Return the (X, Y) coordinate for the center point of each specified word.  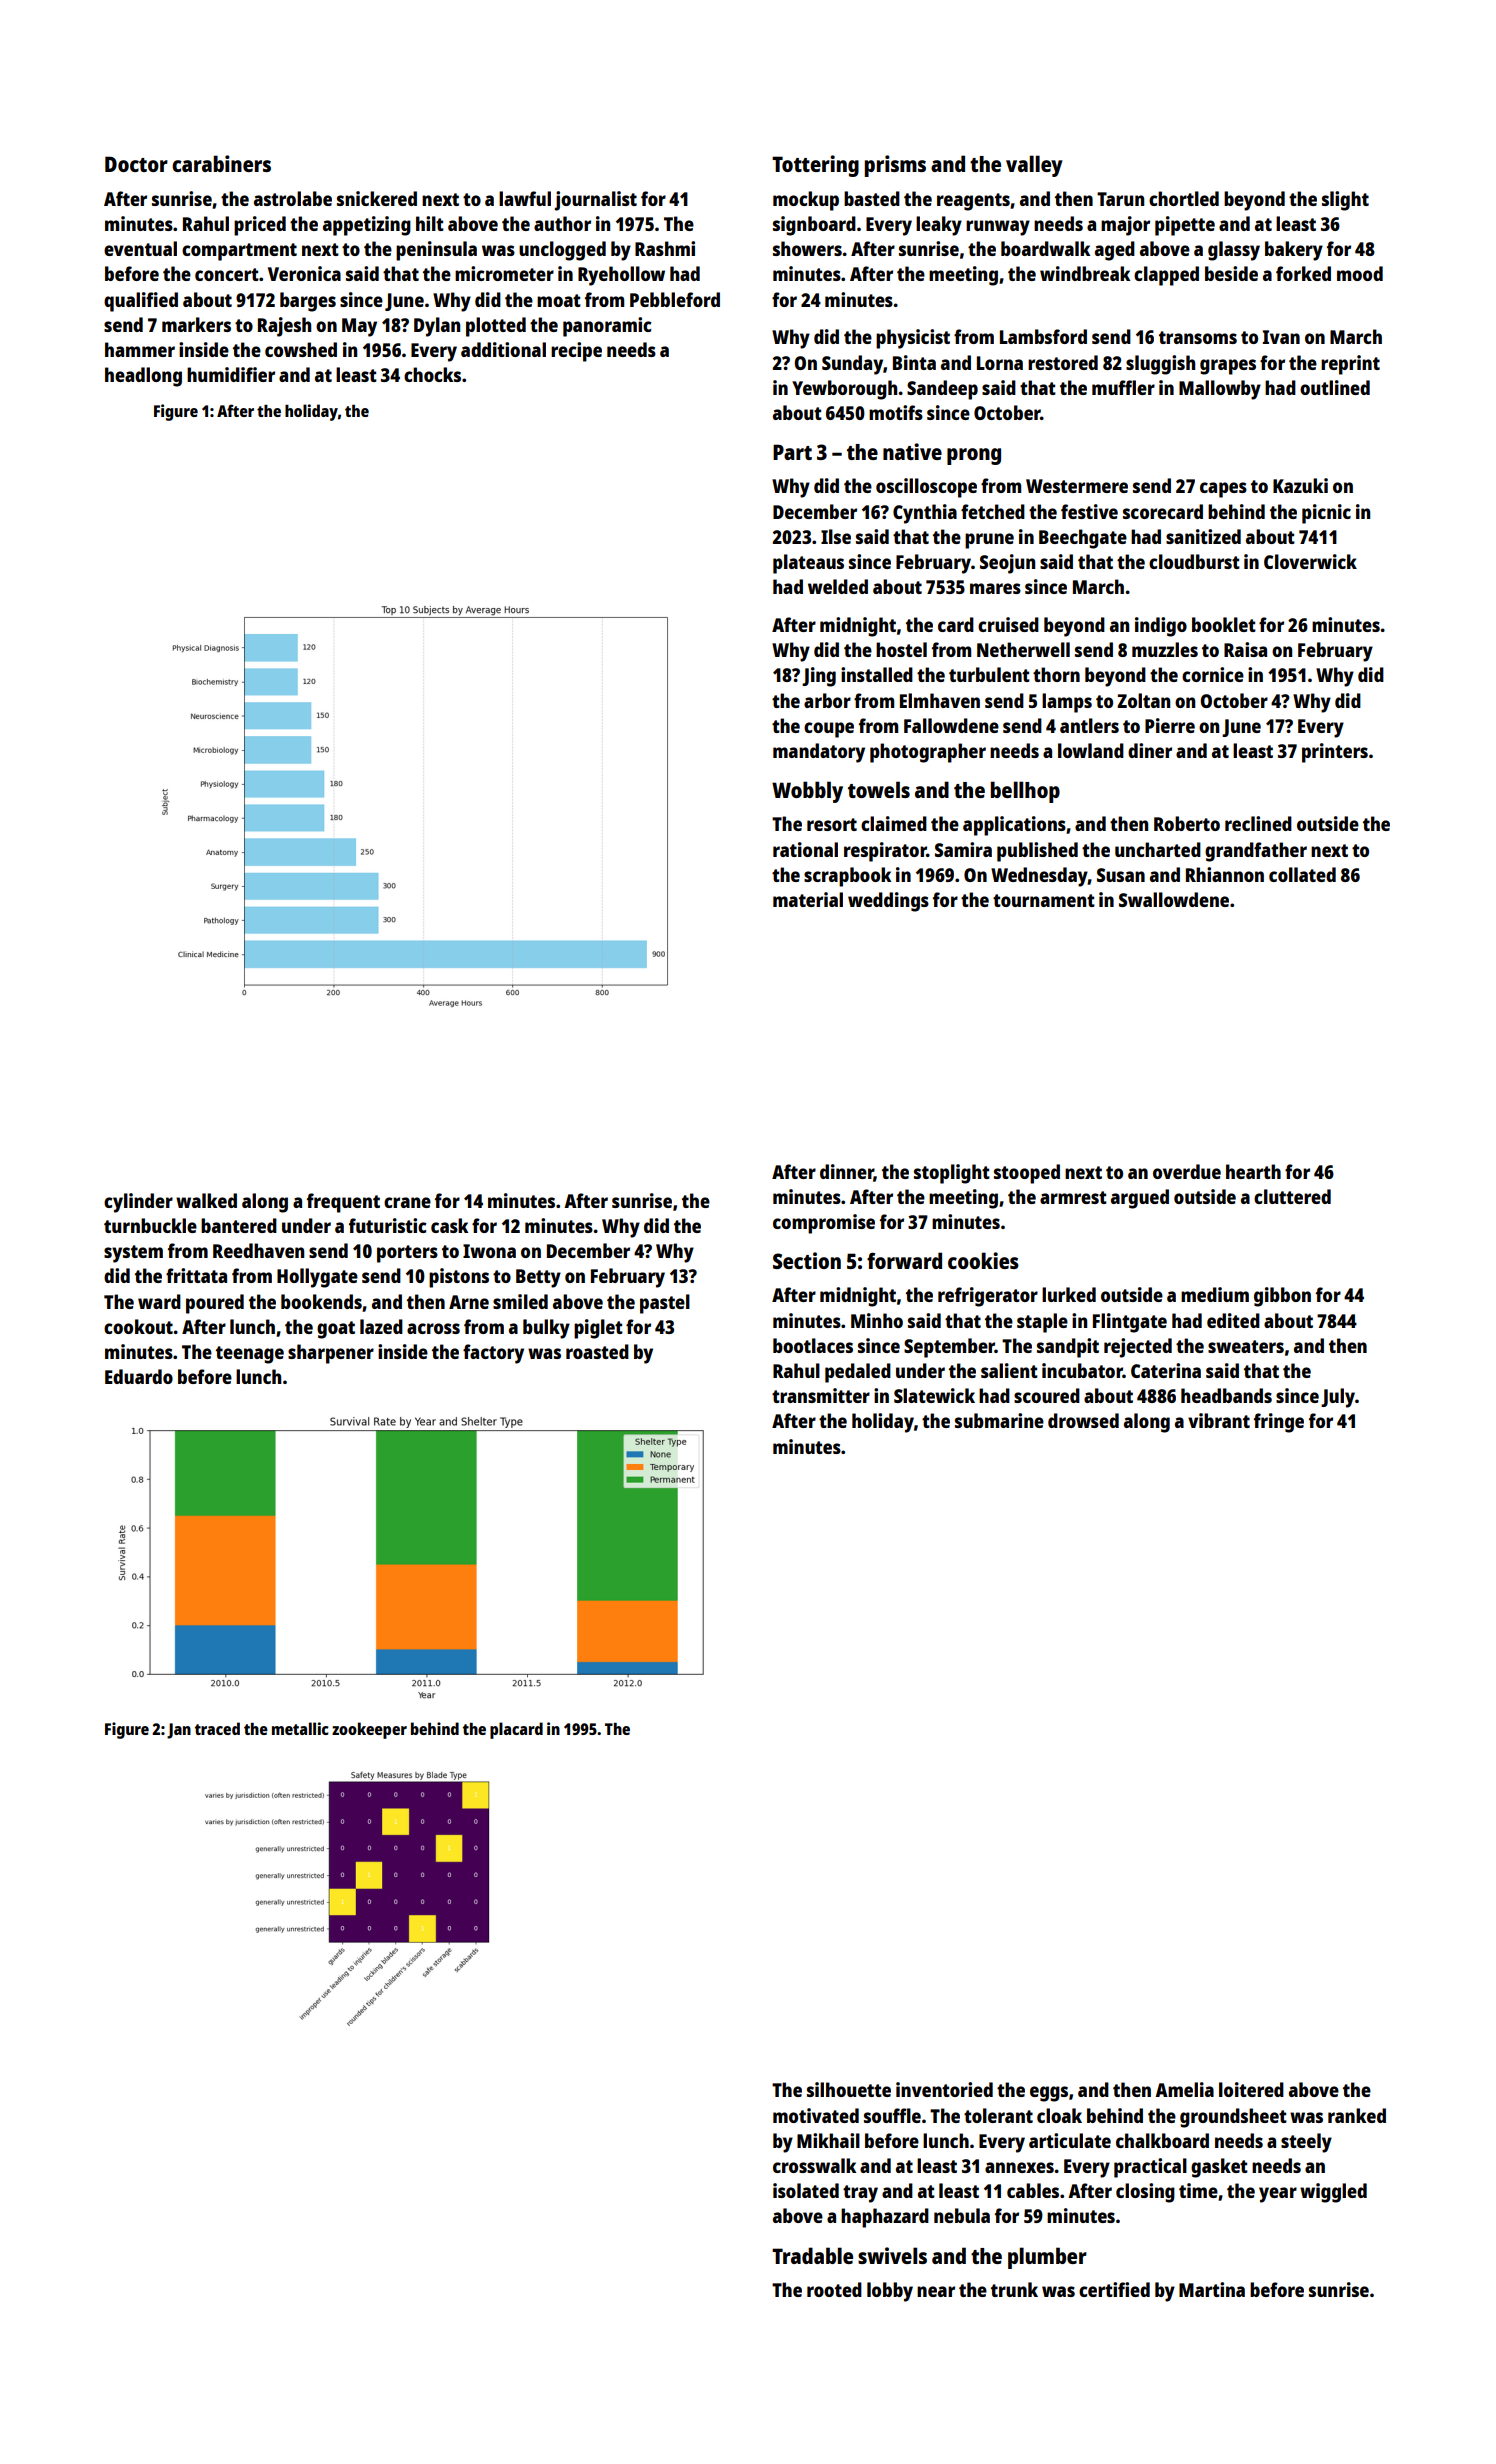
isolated (806, 2190)
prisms (895, 166)
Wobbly (807, 792)
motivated (816, 2115)
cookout (138, 1326)
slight (1345, 201)
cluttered (1292, 1196)
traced (217, 1728)
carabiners (221, 163)
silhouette (849, 2089)
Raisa (1245, 649)
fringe (1279, 1423)
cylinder (138, 1203)
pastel (665, 1304)
